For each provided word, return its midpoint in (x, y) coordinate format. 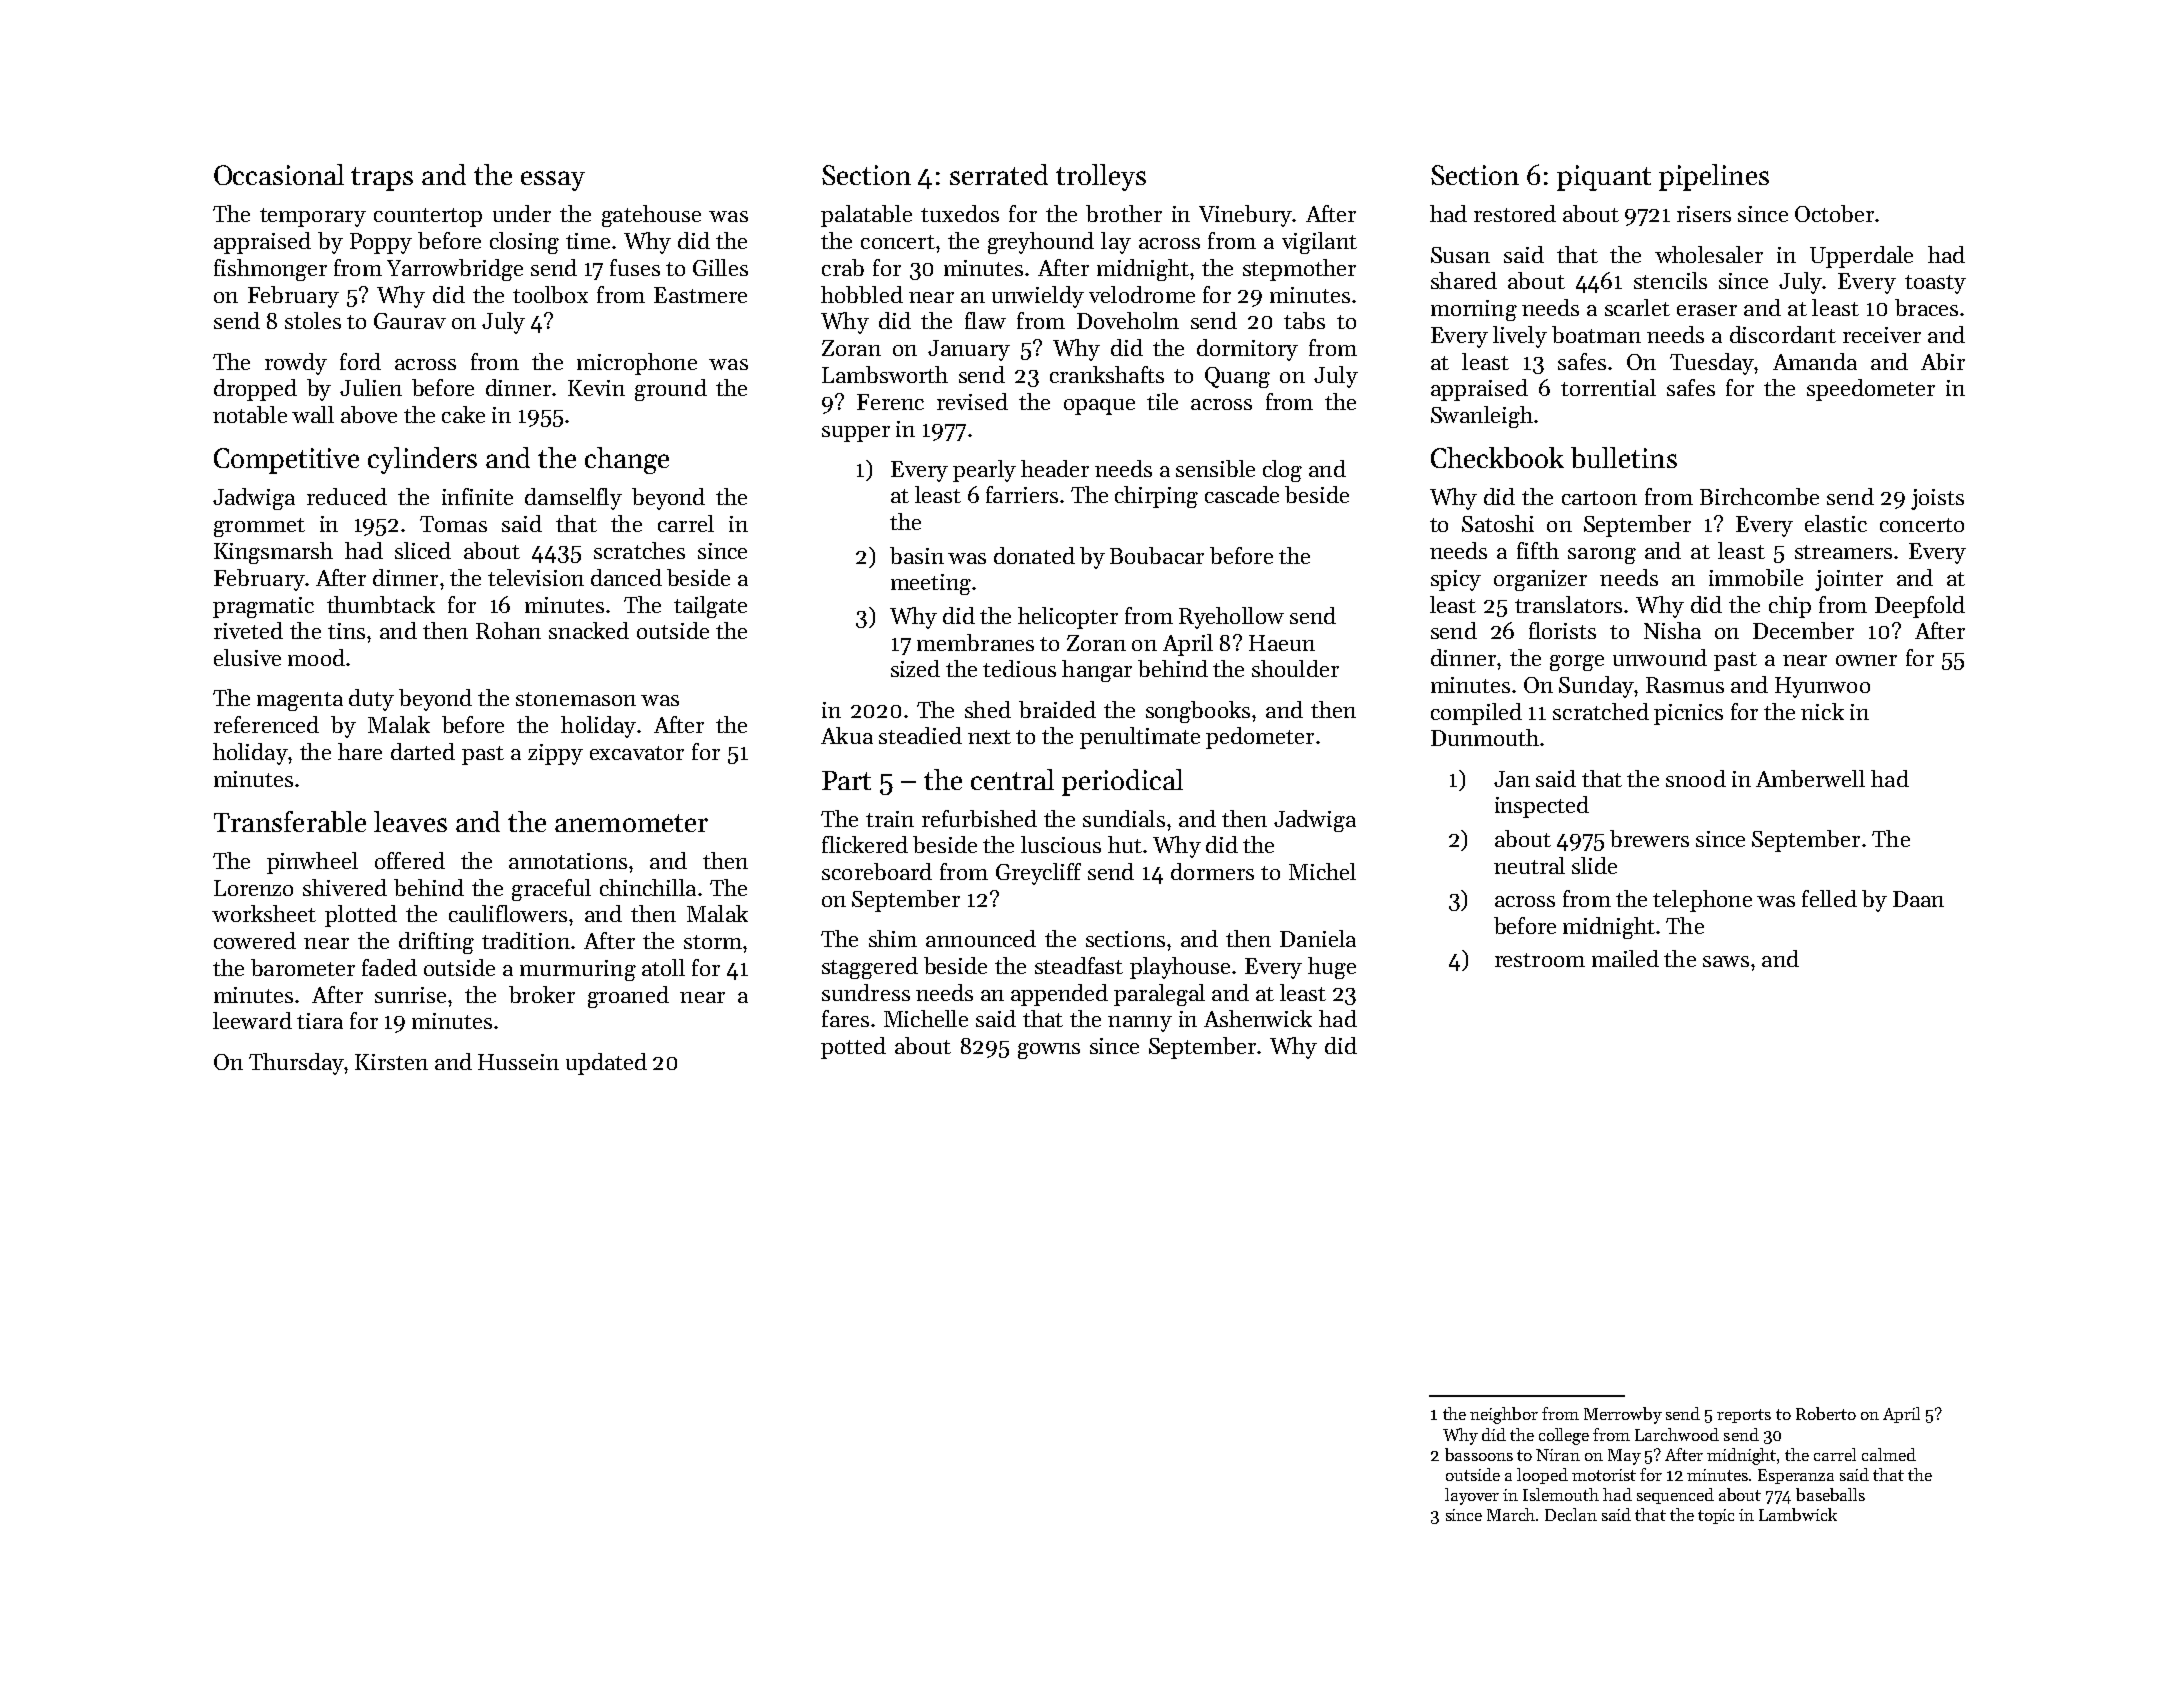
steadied (920, 735)
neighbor (1504, 1415)
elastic (1836, 523)
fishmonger (270, 270)
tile (1162, 401)
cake (463, 414)
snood (1696, 778)
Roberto (1826, 1413)
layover (1472, 1496)
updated (606, 1064)
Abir (1943, 361)
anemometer (631, 823)
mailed (1625, 958)
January (969, 350)
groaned (628, 997)
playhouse (1180, 968)
